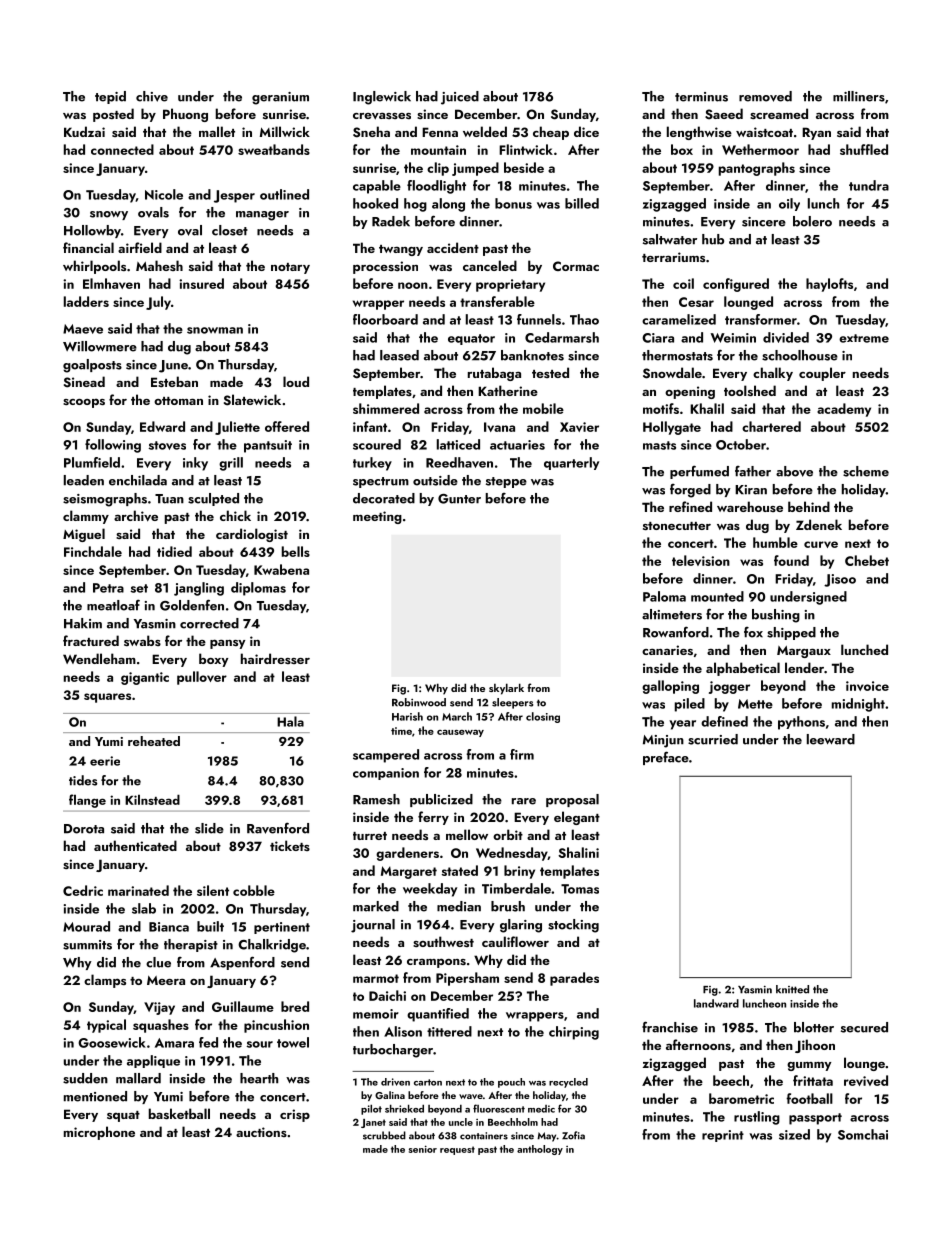  Describe the element at coordinates (275, 658) in the page. I see `hairdresser` at that location.
